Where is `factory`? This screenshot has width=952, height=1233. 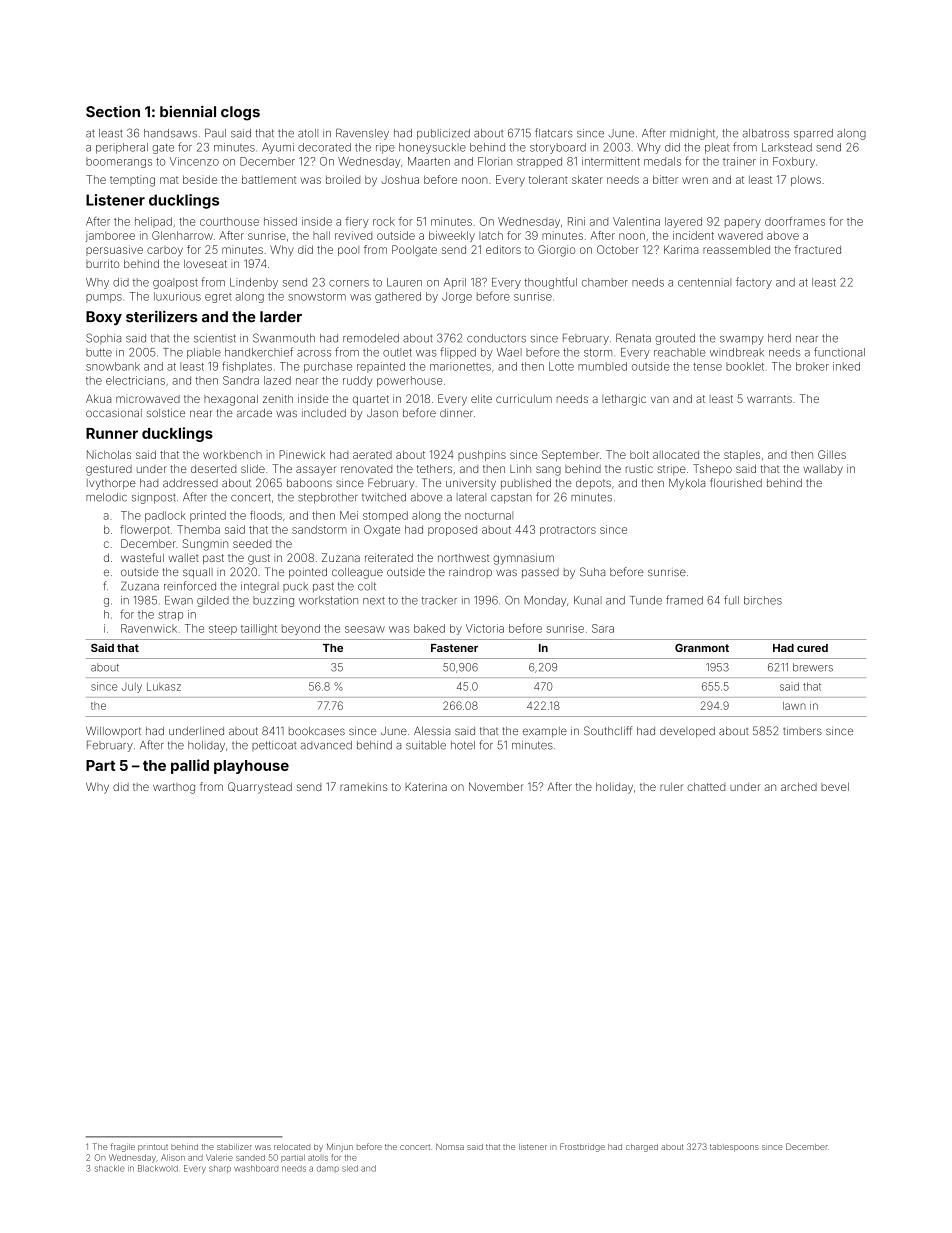 factory is located at coordinates (754, 283).
